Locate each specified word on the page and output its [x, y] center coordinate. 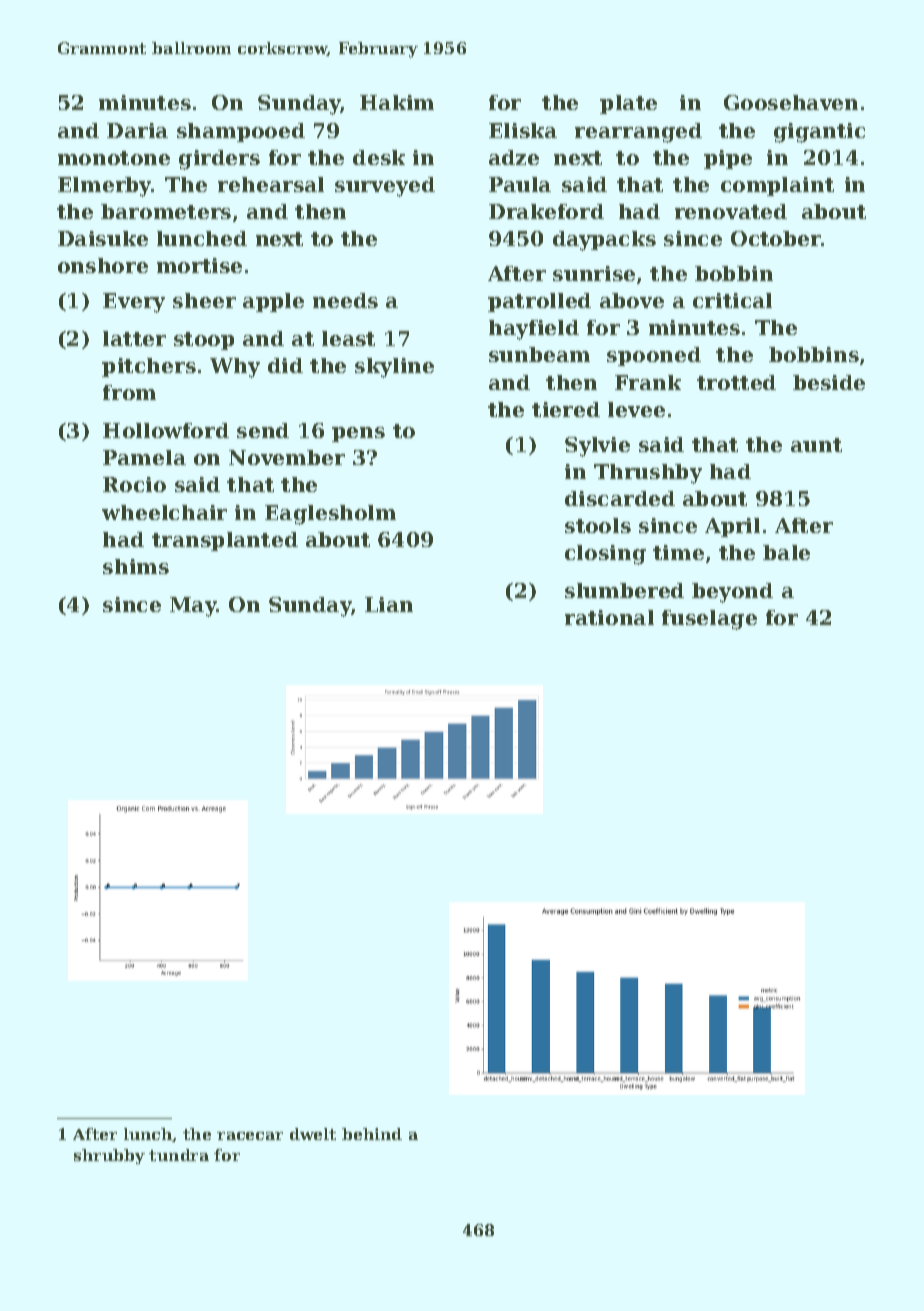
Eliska [523, 130]
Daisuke [103, 238]
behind [372, 1134]
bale [786, 552]
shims [136, 566]
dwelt [313, 1134]
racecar [250, 1136]
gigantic [819, 133]
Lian [389, 604]
